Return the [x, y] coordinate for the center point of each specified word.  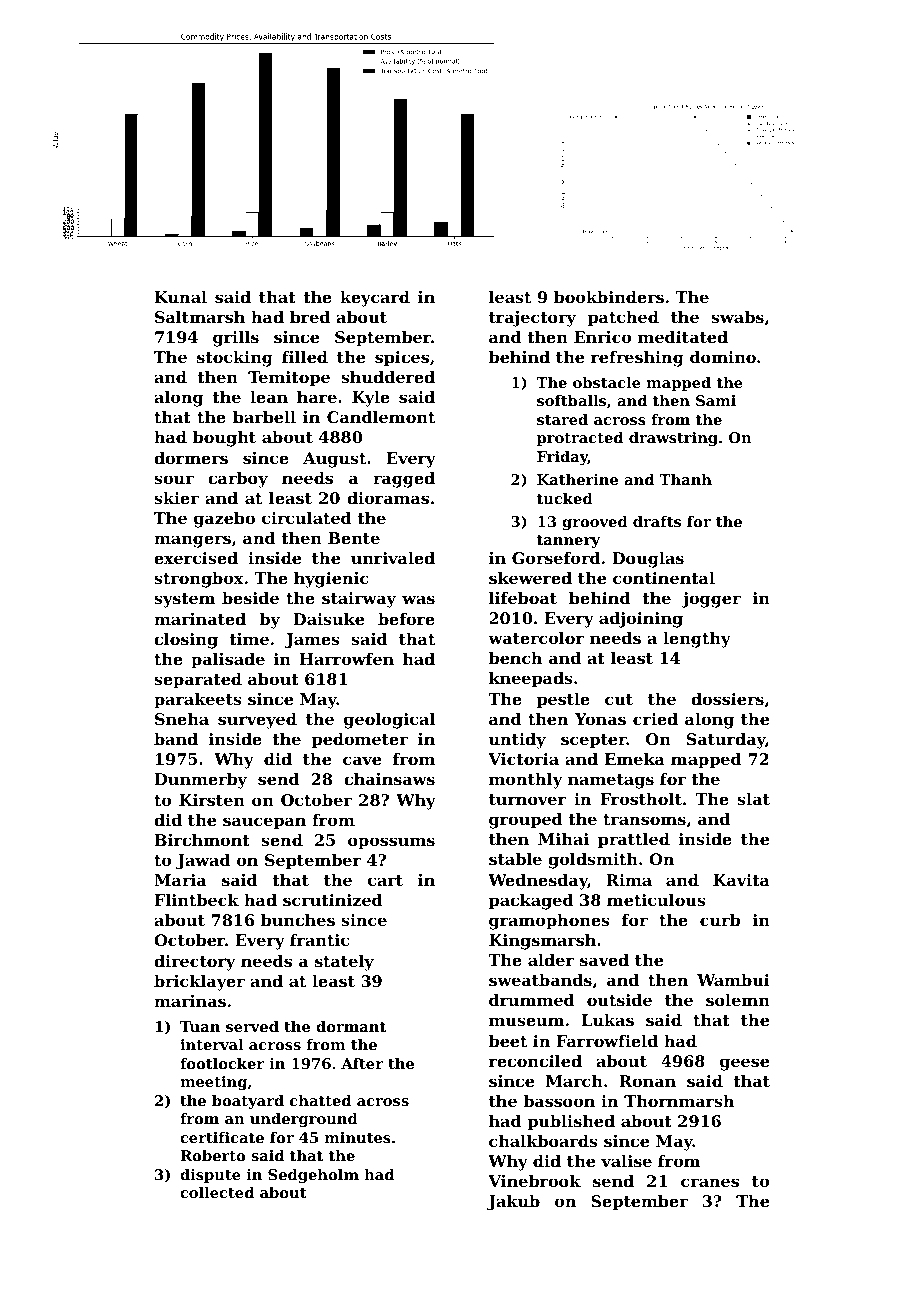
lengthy [697, 640]
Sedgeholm [313, 1176]
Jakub [513, 1203]
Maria [180, 880]
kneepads [531, 680]
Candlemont [381, 417]
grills [236, 339]
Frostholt [641, 799]
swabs [737, 317]
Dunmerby [201, 781]
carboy [238, 480]
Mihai [563, 839]
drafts [657, 521]
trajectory [532, 319]
